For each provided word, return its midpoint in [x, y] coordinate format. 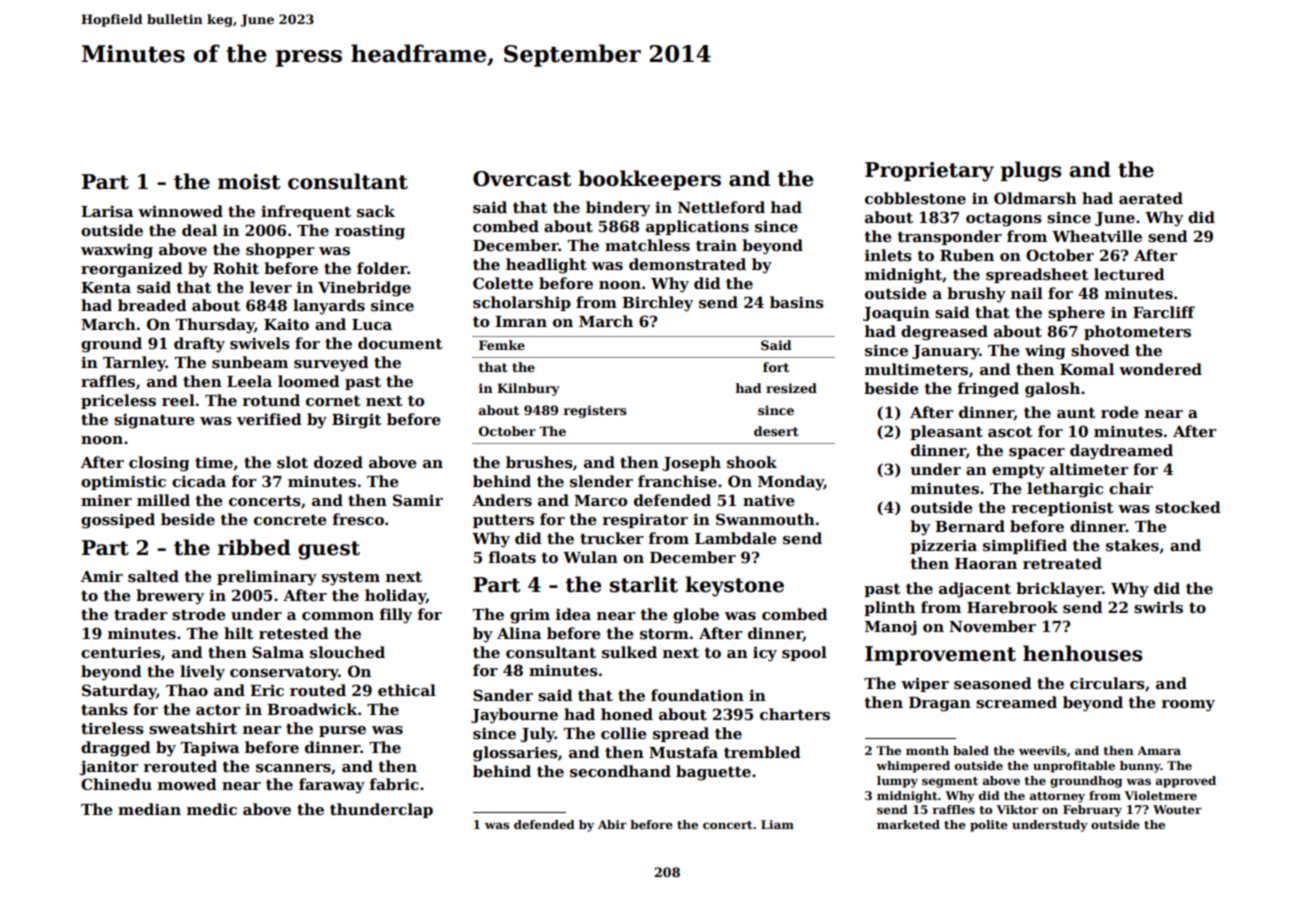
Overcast [522, 179]
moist [249, 182]
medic [212, 809]
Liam [777, 824]
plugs [1030, 171]
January [945, 352]
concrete [290, 520]
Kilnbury [528, 389]
